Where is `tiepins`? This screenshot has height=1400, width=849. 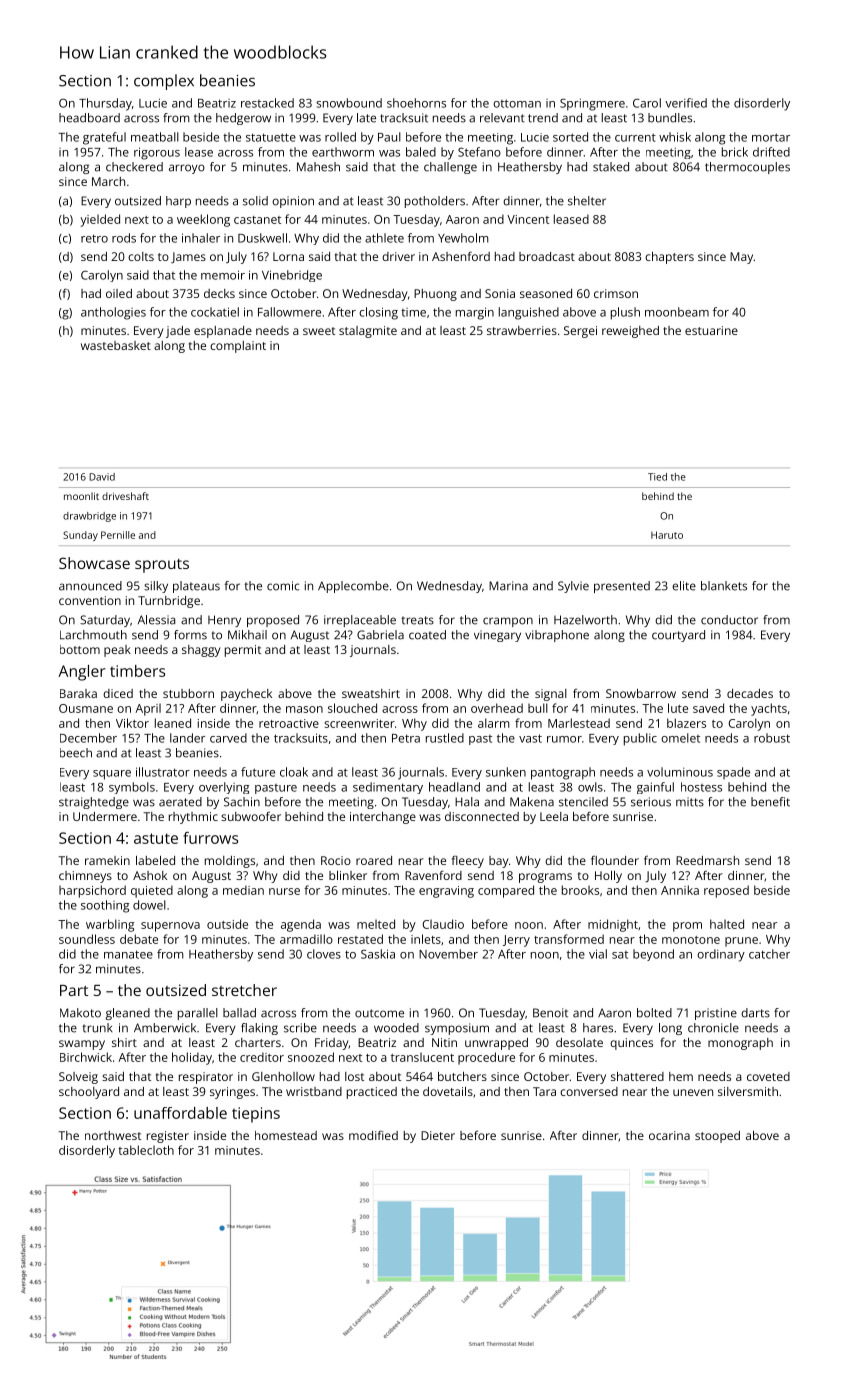
tiepins is located at coordinates (256, 1115).
